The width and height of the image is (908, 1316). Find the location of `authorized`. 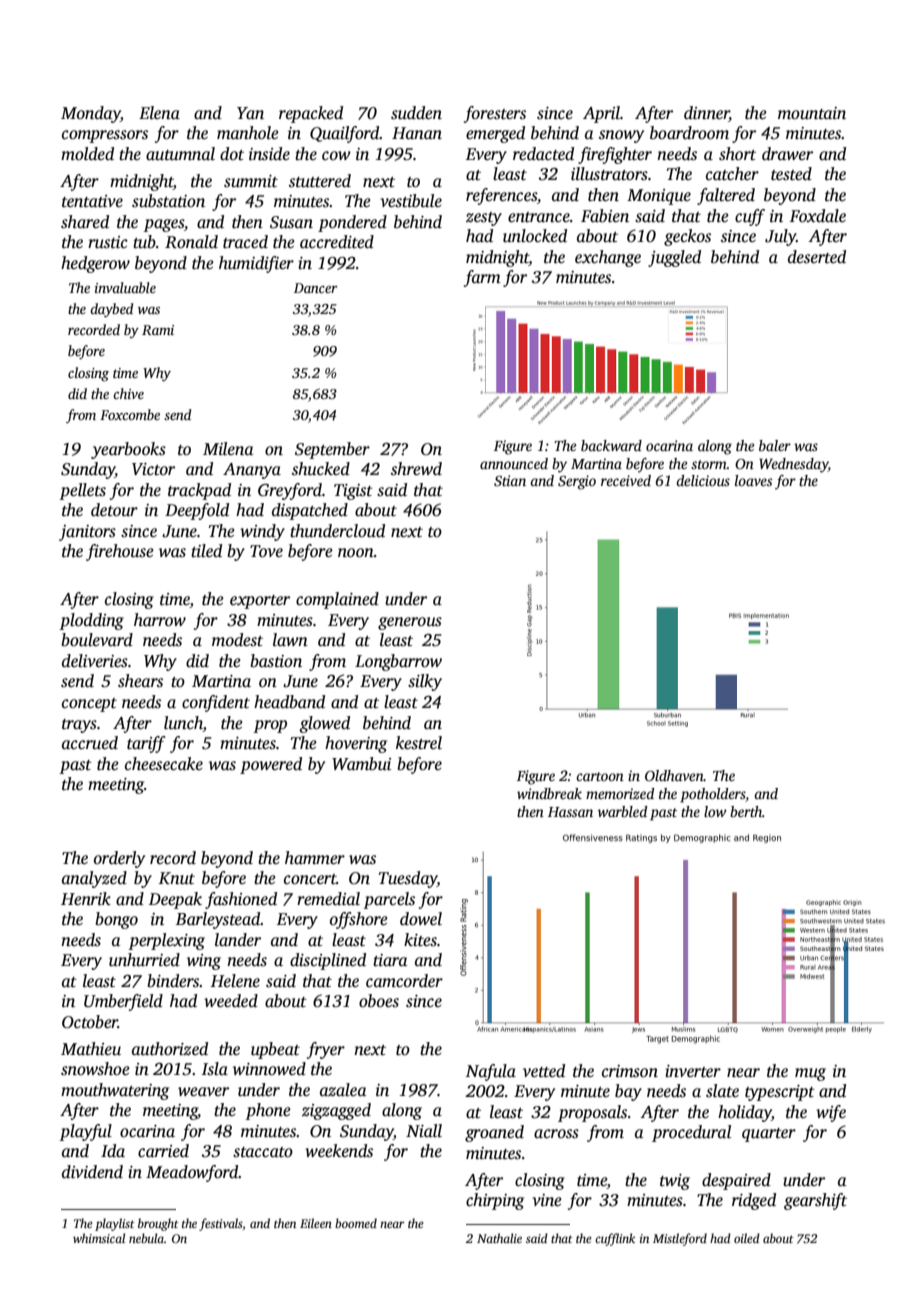

authorized is located at coordinates (170, 1049).
